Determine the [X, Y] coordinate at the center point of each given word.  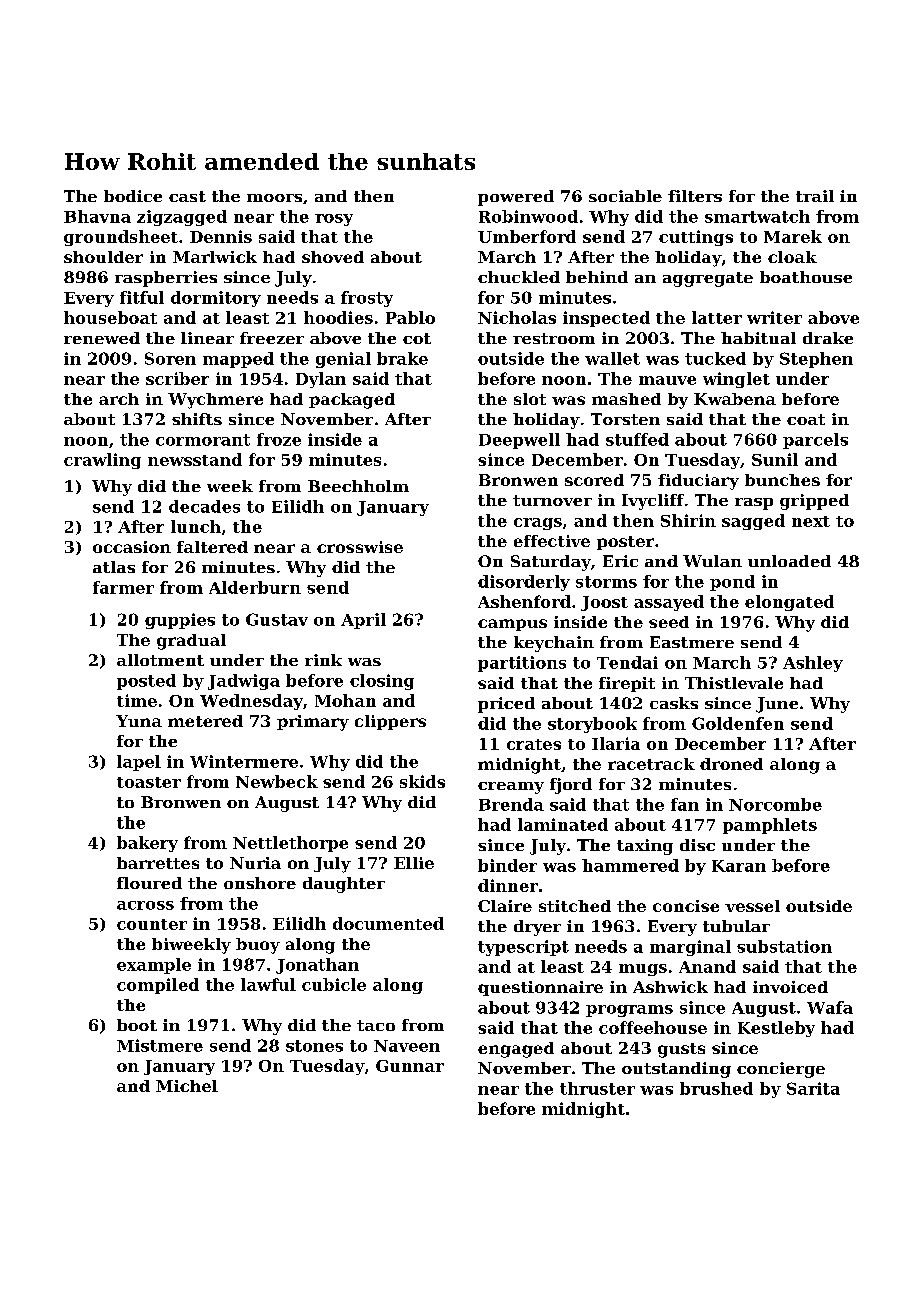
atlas [114, 567]
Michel [187, 1086]
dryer [537, 928]
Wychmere [215, 401]
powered [516, 198]
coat [806, 419]
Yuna [139, 721]
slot [530, 399]
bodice [133, 196]
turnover [552, 500]
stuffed [637, 439]
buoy [258, 946]
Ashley [813, 664]
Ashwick [670, 987]
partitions [522, 664]
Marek [793, 236]
